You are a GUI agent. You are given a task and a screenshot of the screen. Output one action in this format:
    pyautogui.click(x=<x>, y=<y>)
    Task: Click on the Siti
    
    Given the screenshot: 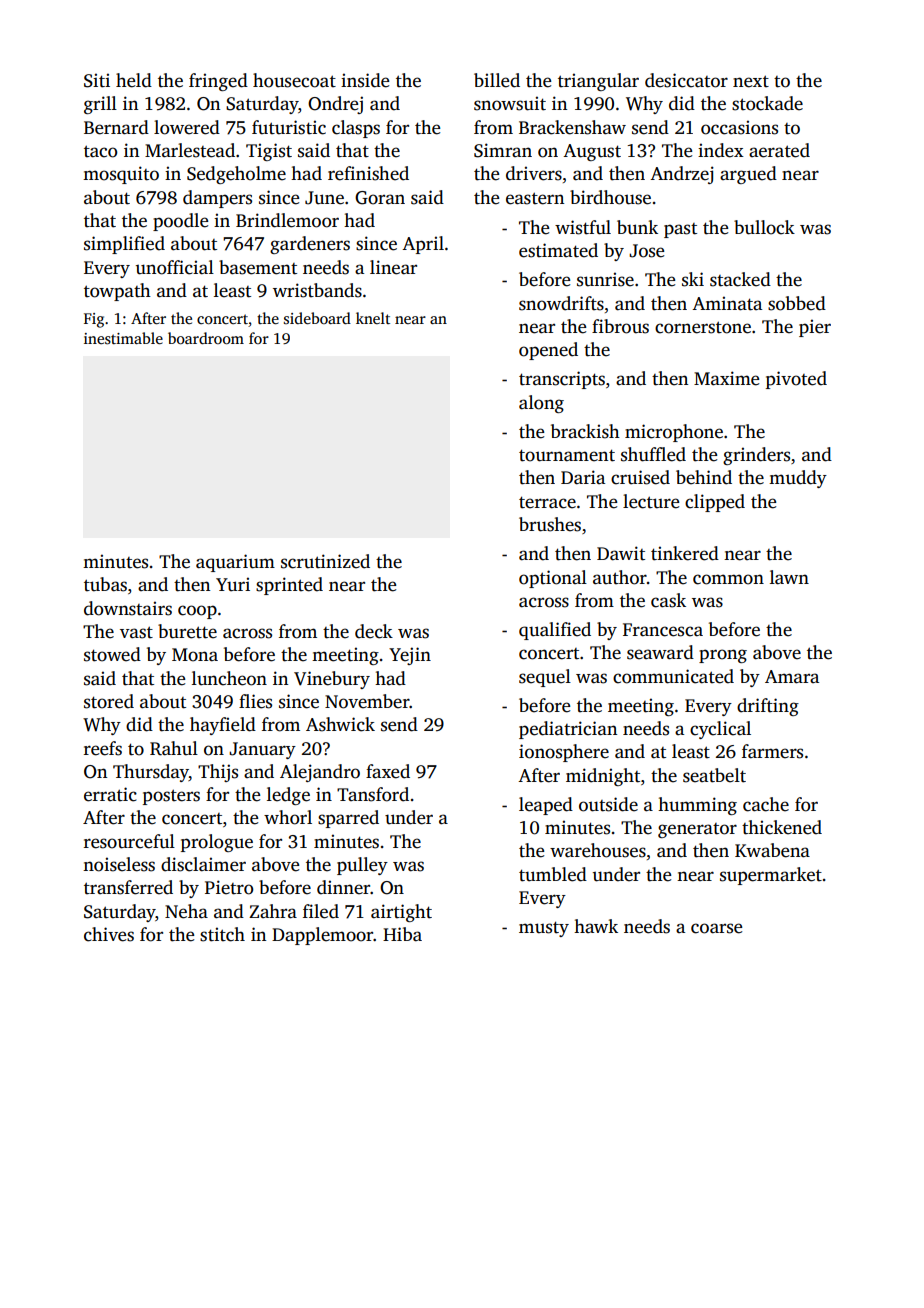 What is the action you would take?
    pyautogui.click(x=97, y=80)
